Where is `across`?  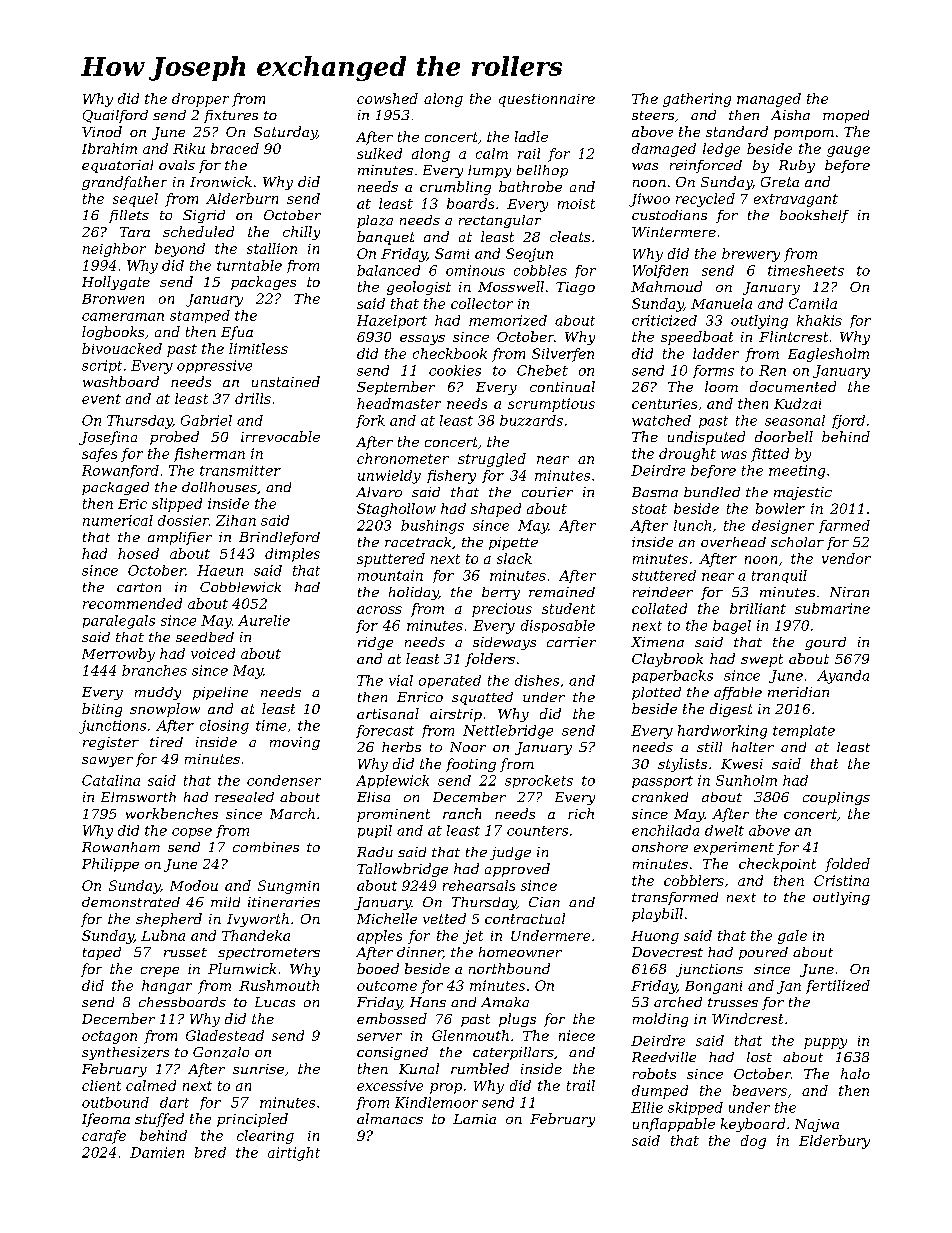
across is located at coordinates (379, 610).
